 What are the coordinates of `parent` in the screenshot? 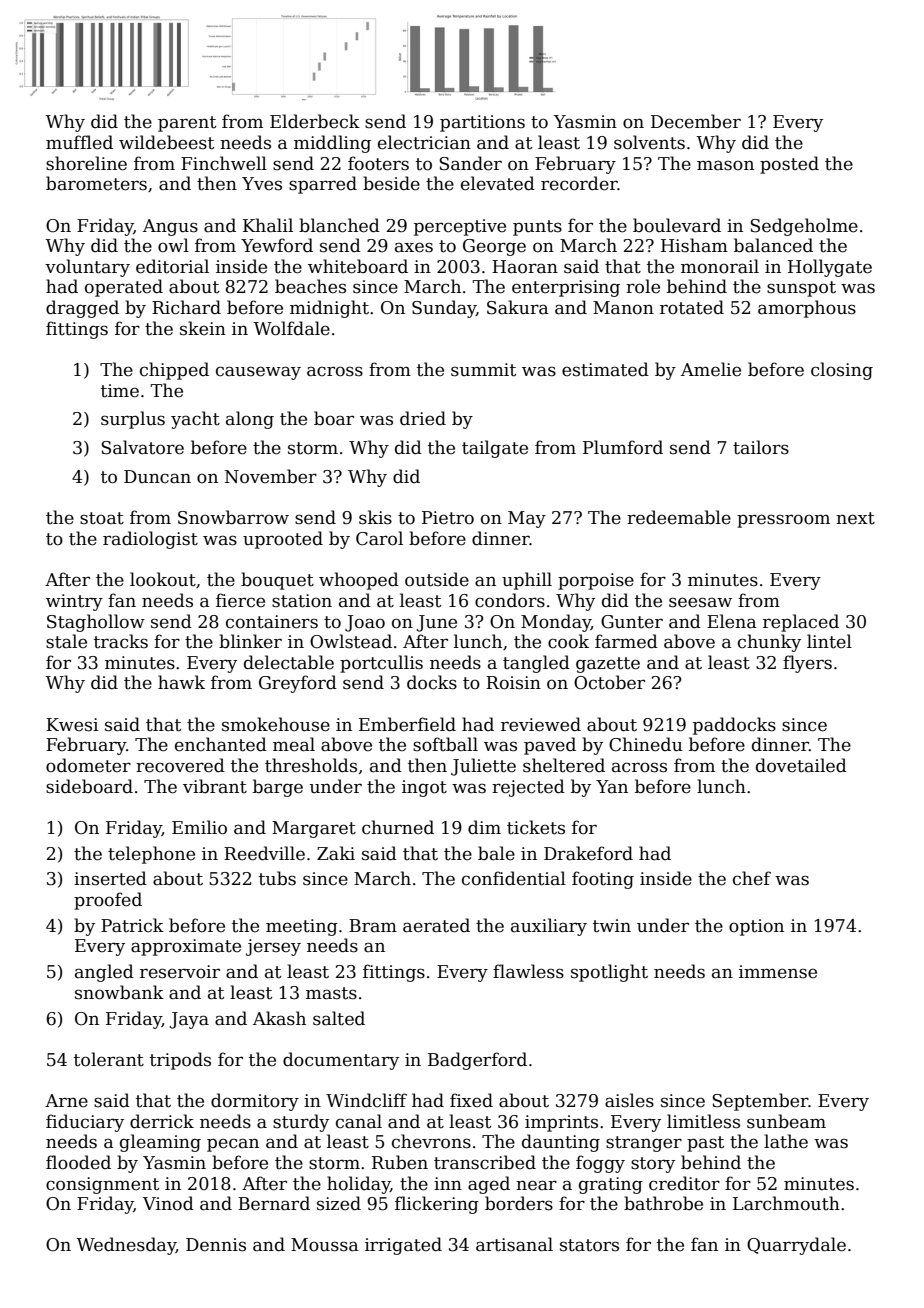 It's located at (187, 124).
